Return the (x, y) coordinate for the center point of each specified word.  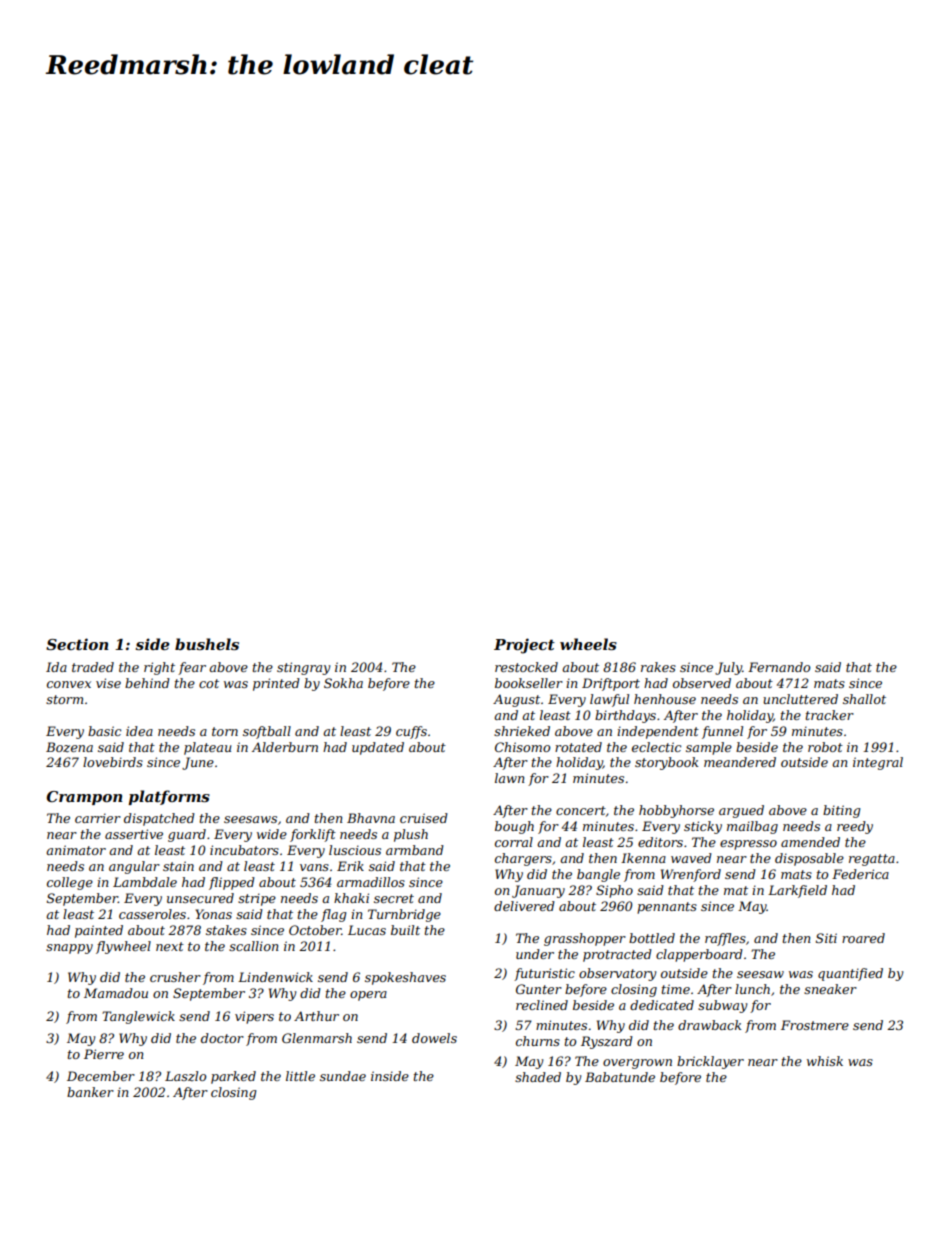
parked (233, 1077)
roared (863, 938)
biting (841, 811)
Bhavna (371, 818)
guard (187, 835)
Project (524, 646)
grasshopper (585, 939)
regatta (872, 860)
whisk (825, 1061)
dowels (434, 1038)
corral (514, 842)
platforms (169, 797)
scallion (253, 946)
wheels (588, 644)
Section (77, 644)
